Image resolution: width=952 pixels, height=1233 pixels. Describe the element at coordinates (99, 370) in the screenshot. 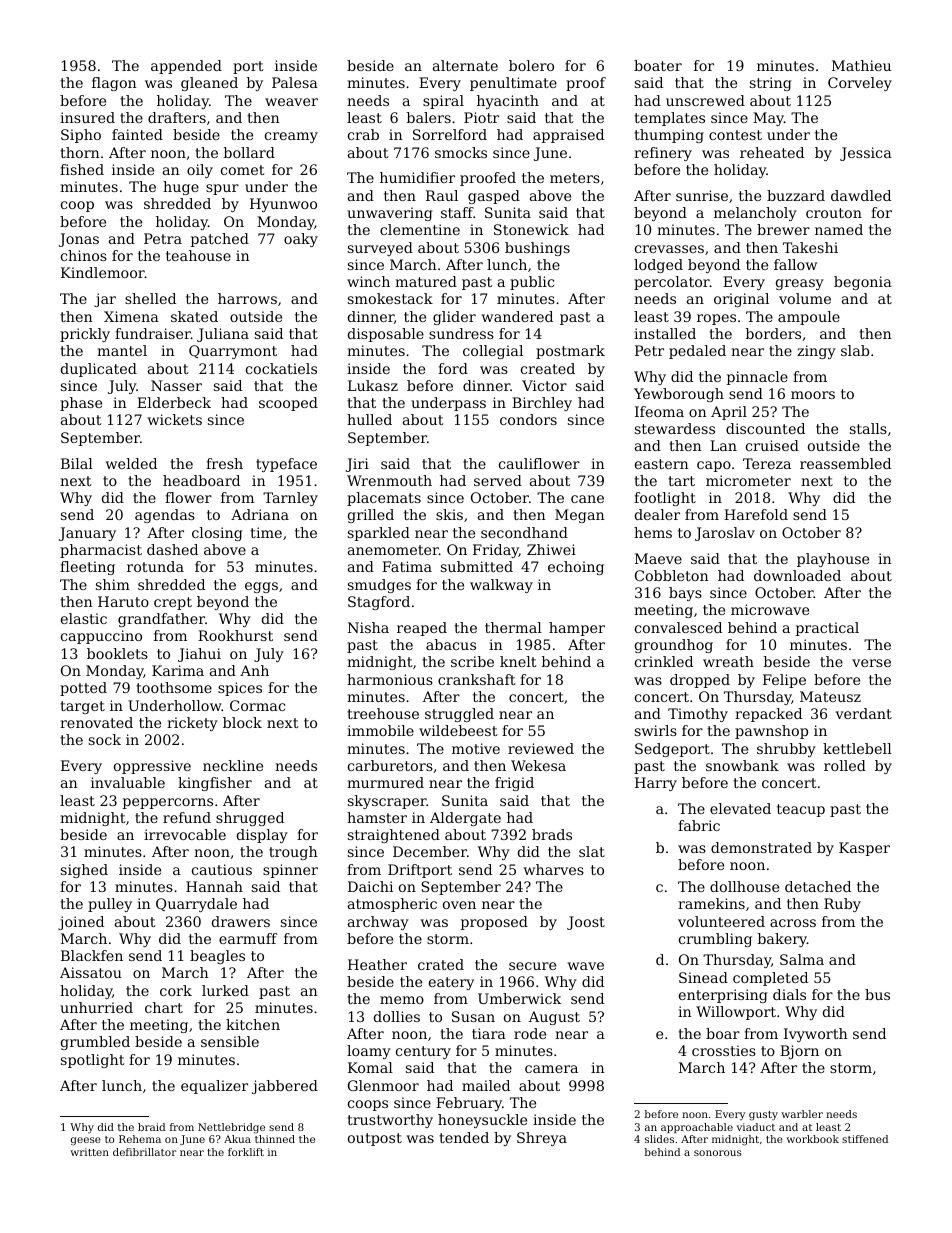

I see `duplicated` at that location.
